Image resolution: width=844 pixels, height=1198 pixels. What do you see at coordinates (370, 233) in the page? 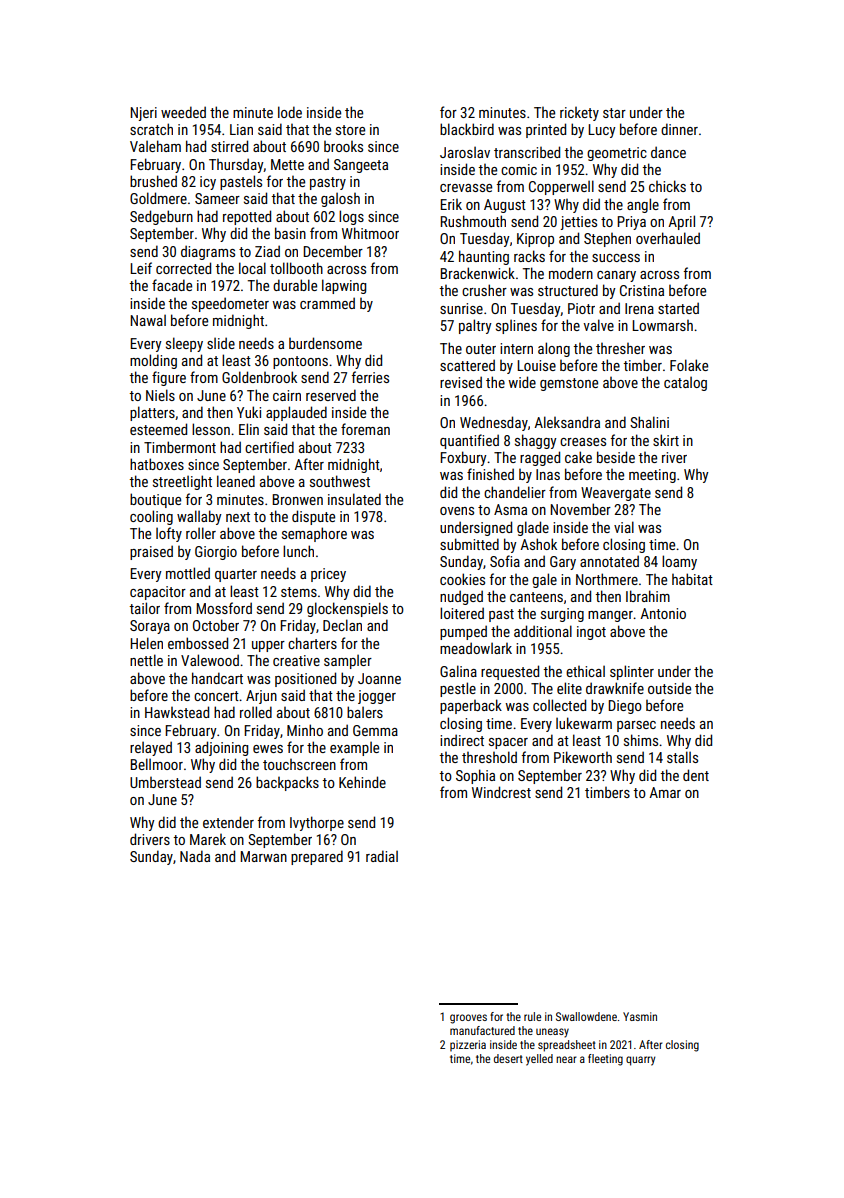
I see `Whitmoor` at bounding box center [370, 233].
